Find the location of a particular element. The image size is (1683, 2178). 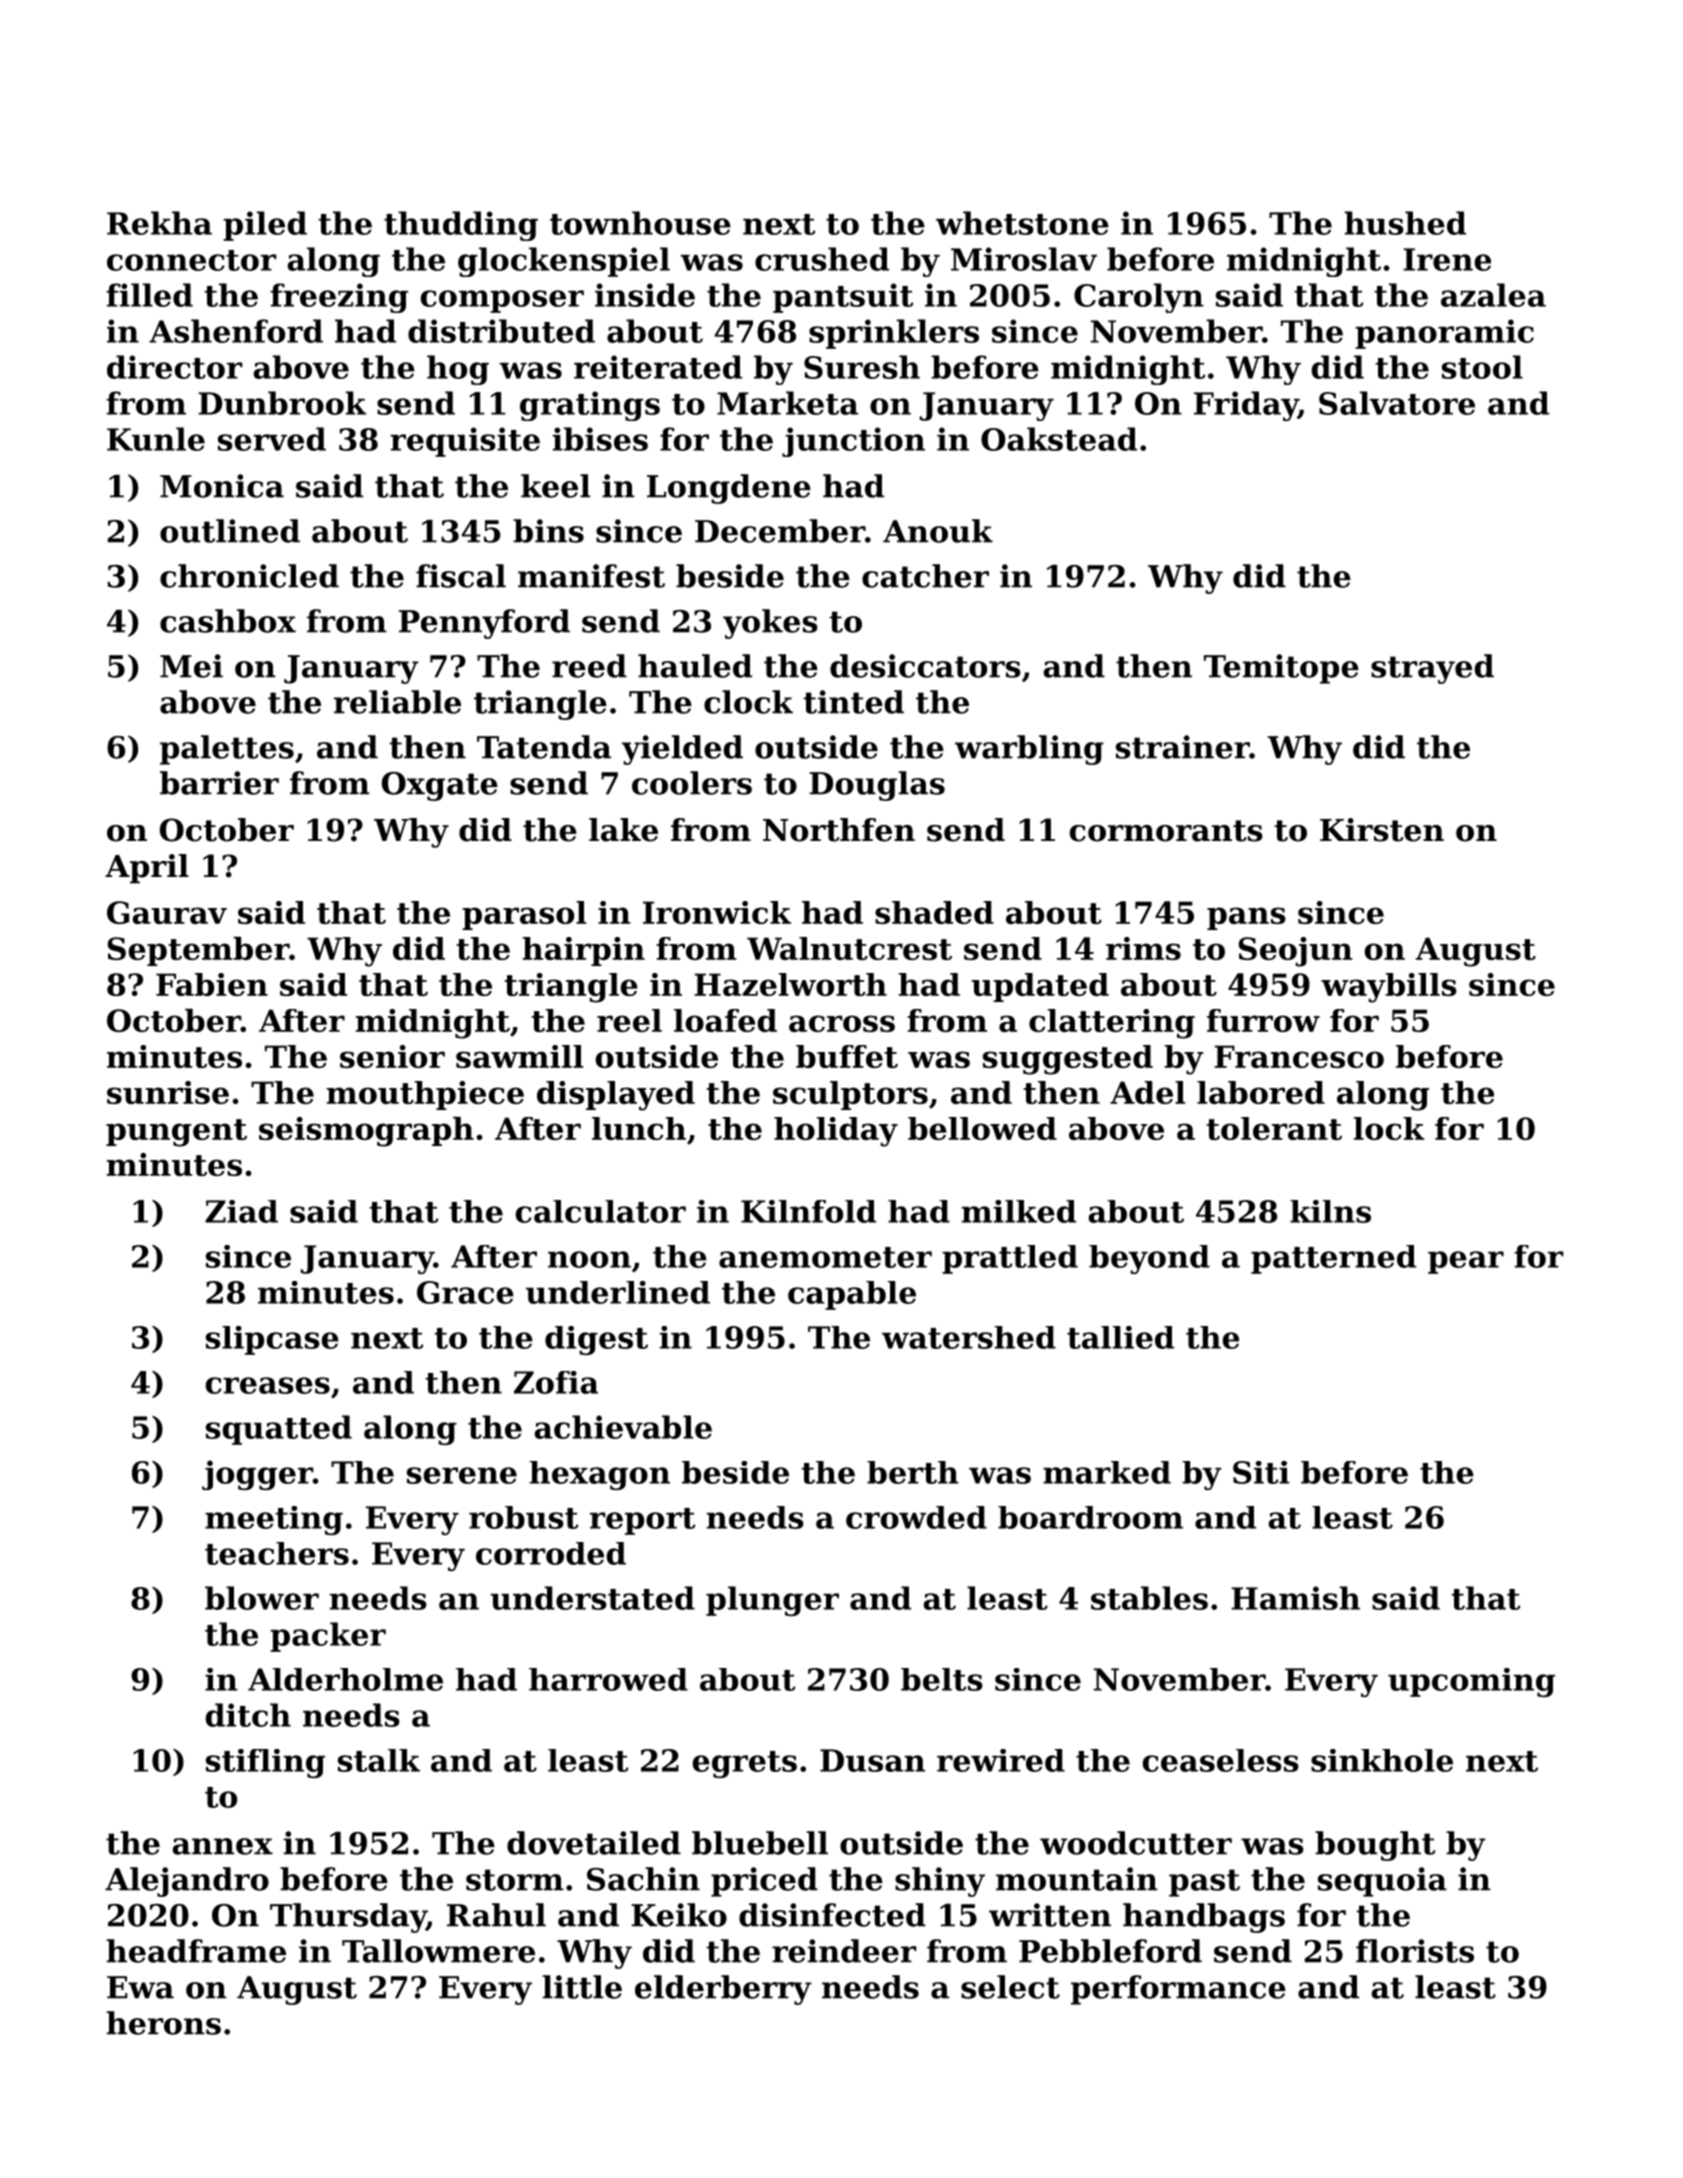

hushed is located at coordinates (1405, 223).
